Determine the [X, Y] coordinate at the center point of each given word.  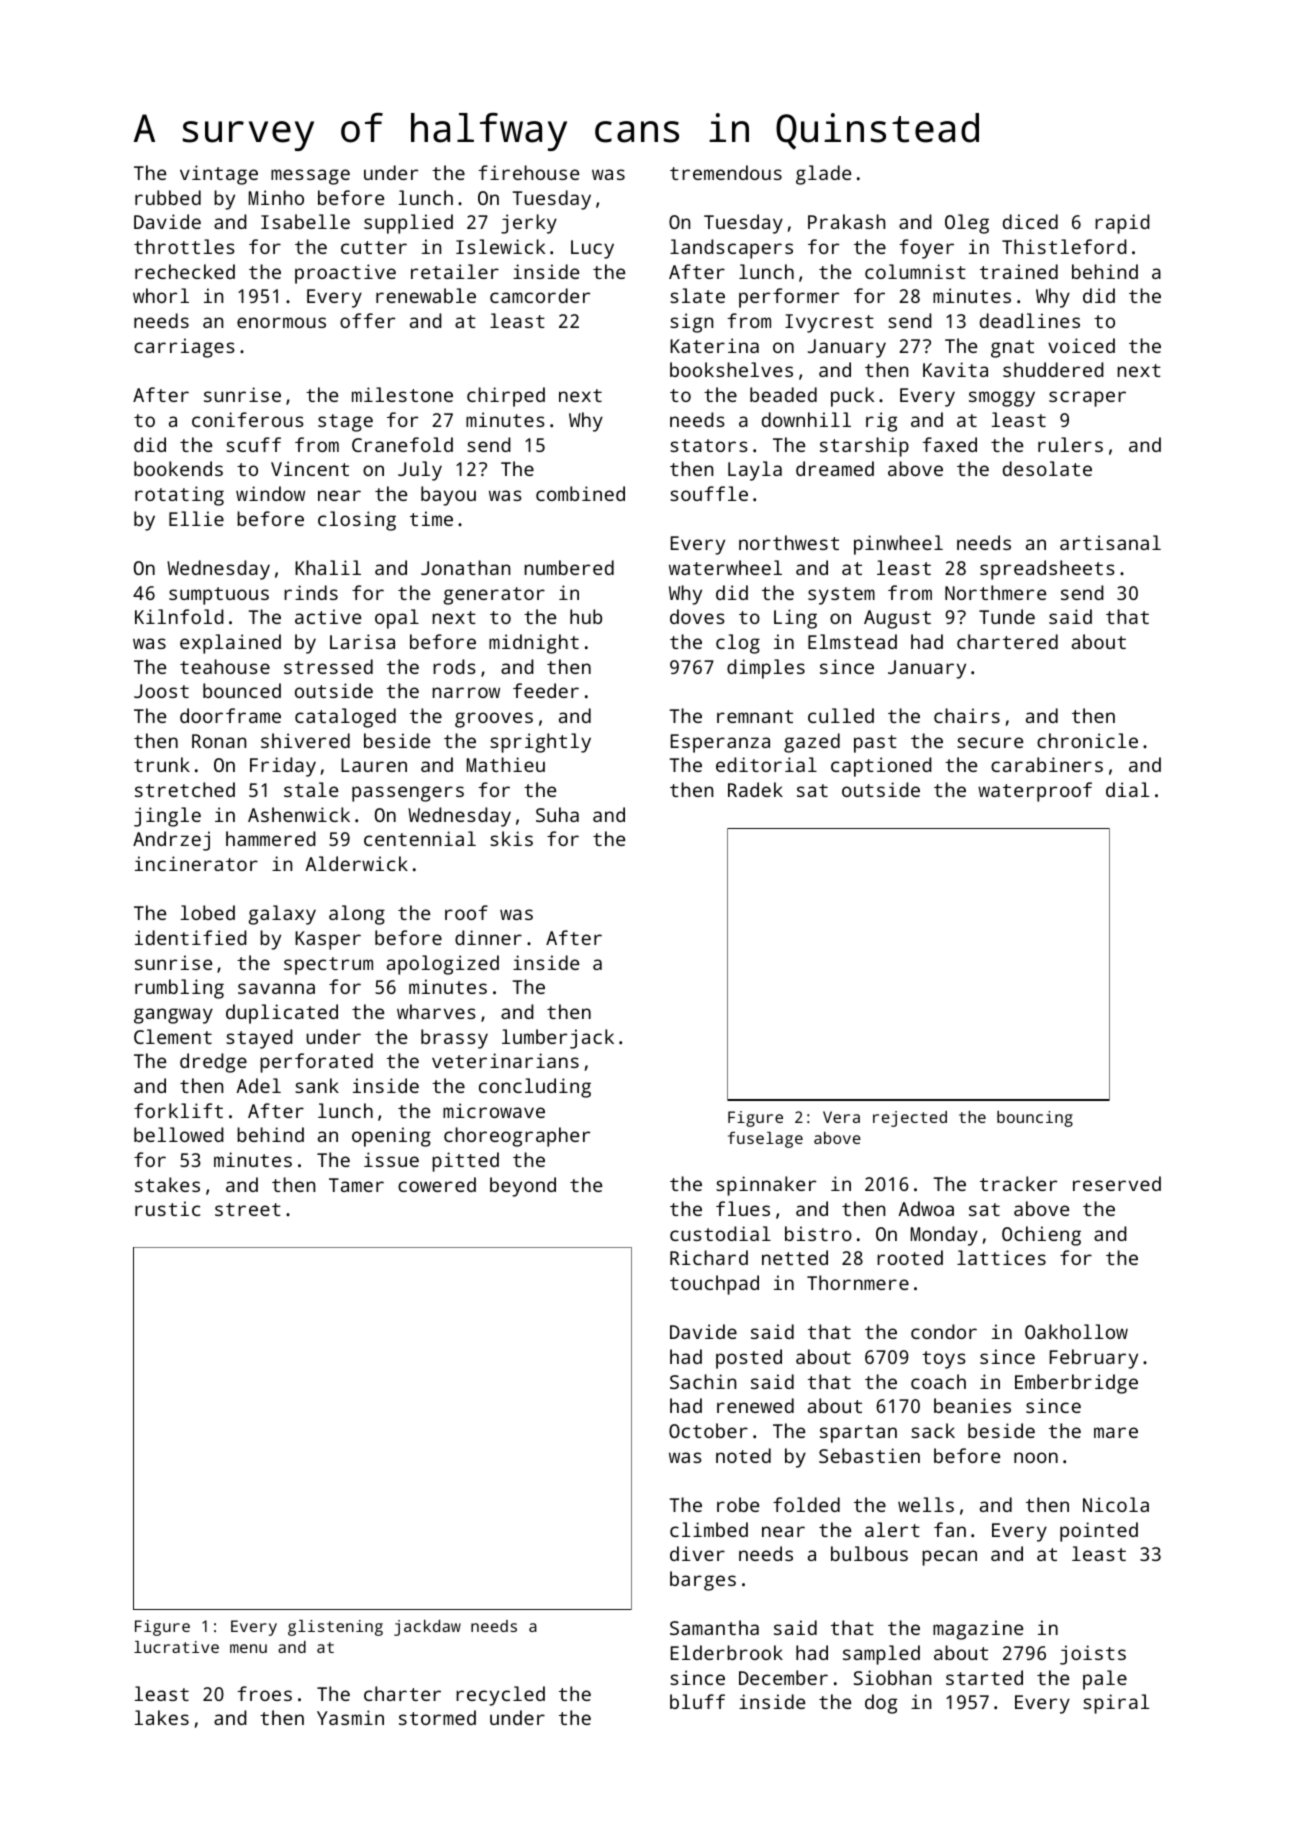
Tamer [356, 1185]
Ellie [196, 518]
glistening [335, 1628]
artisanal [1110, 542]
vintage [219, 175]
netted [795, 1257]
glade [823, 175]
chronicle [1087, 740]
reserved [1117, 1183]
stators [709, 445]
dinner [488, 937]
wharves [436, 1011]
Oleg [967, 224]
